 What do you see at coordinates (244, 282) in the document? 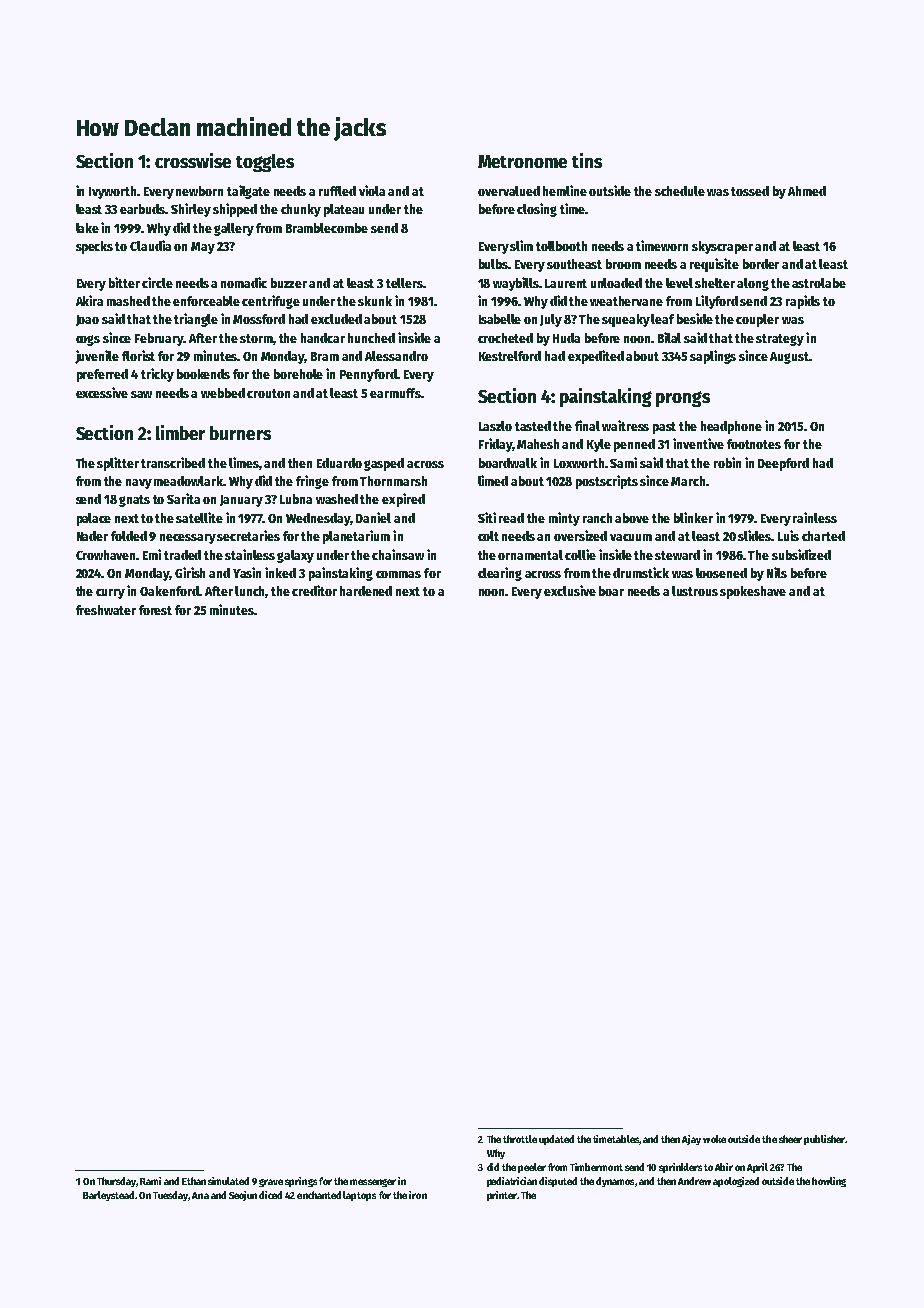
I see `nomadic` at bounding box center [244, 282].
